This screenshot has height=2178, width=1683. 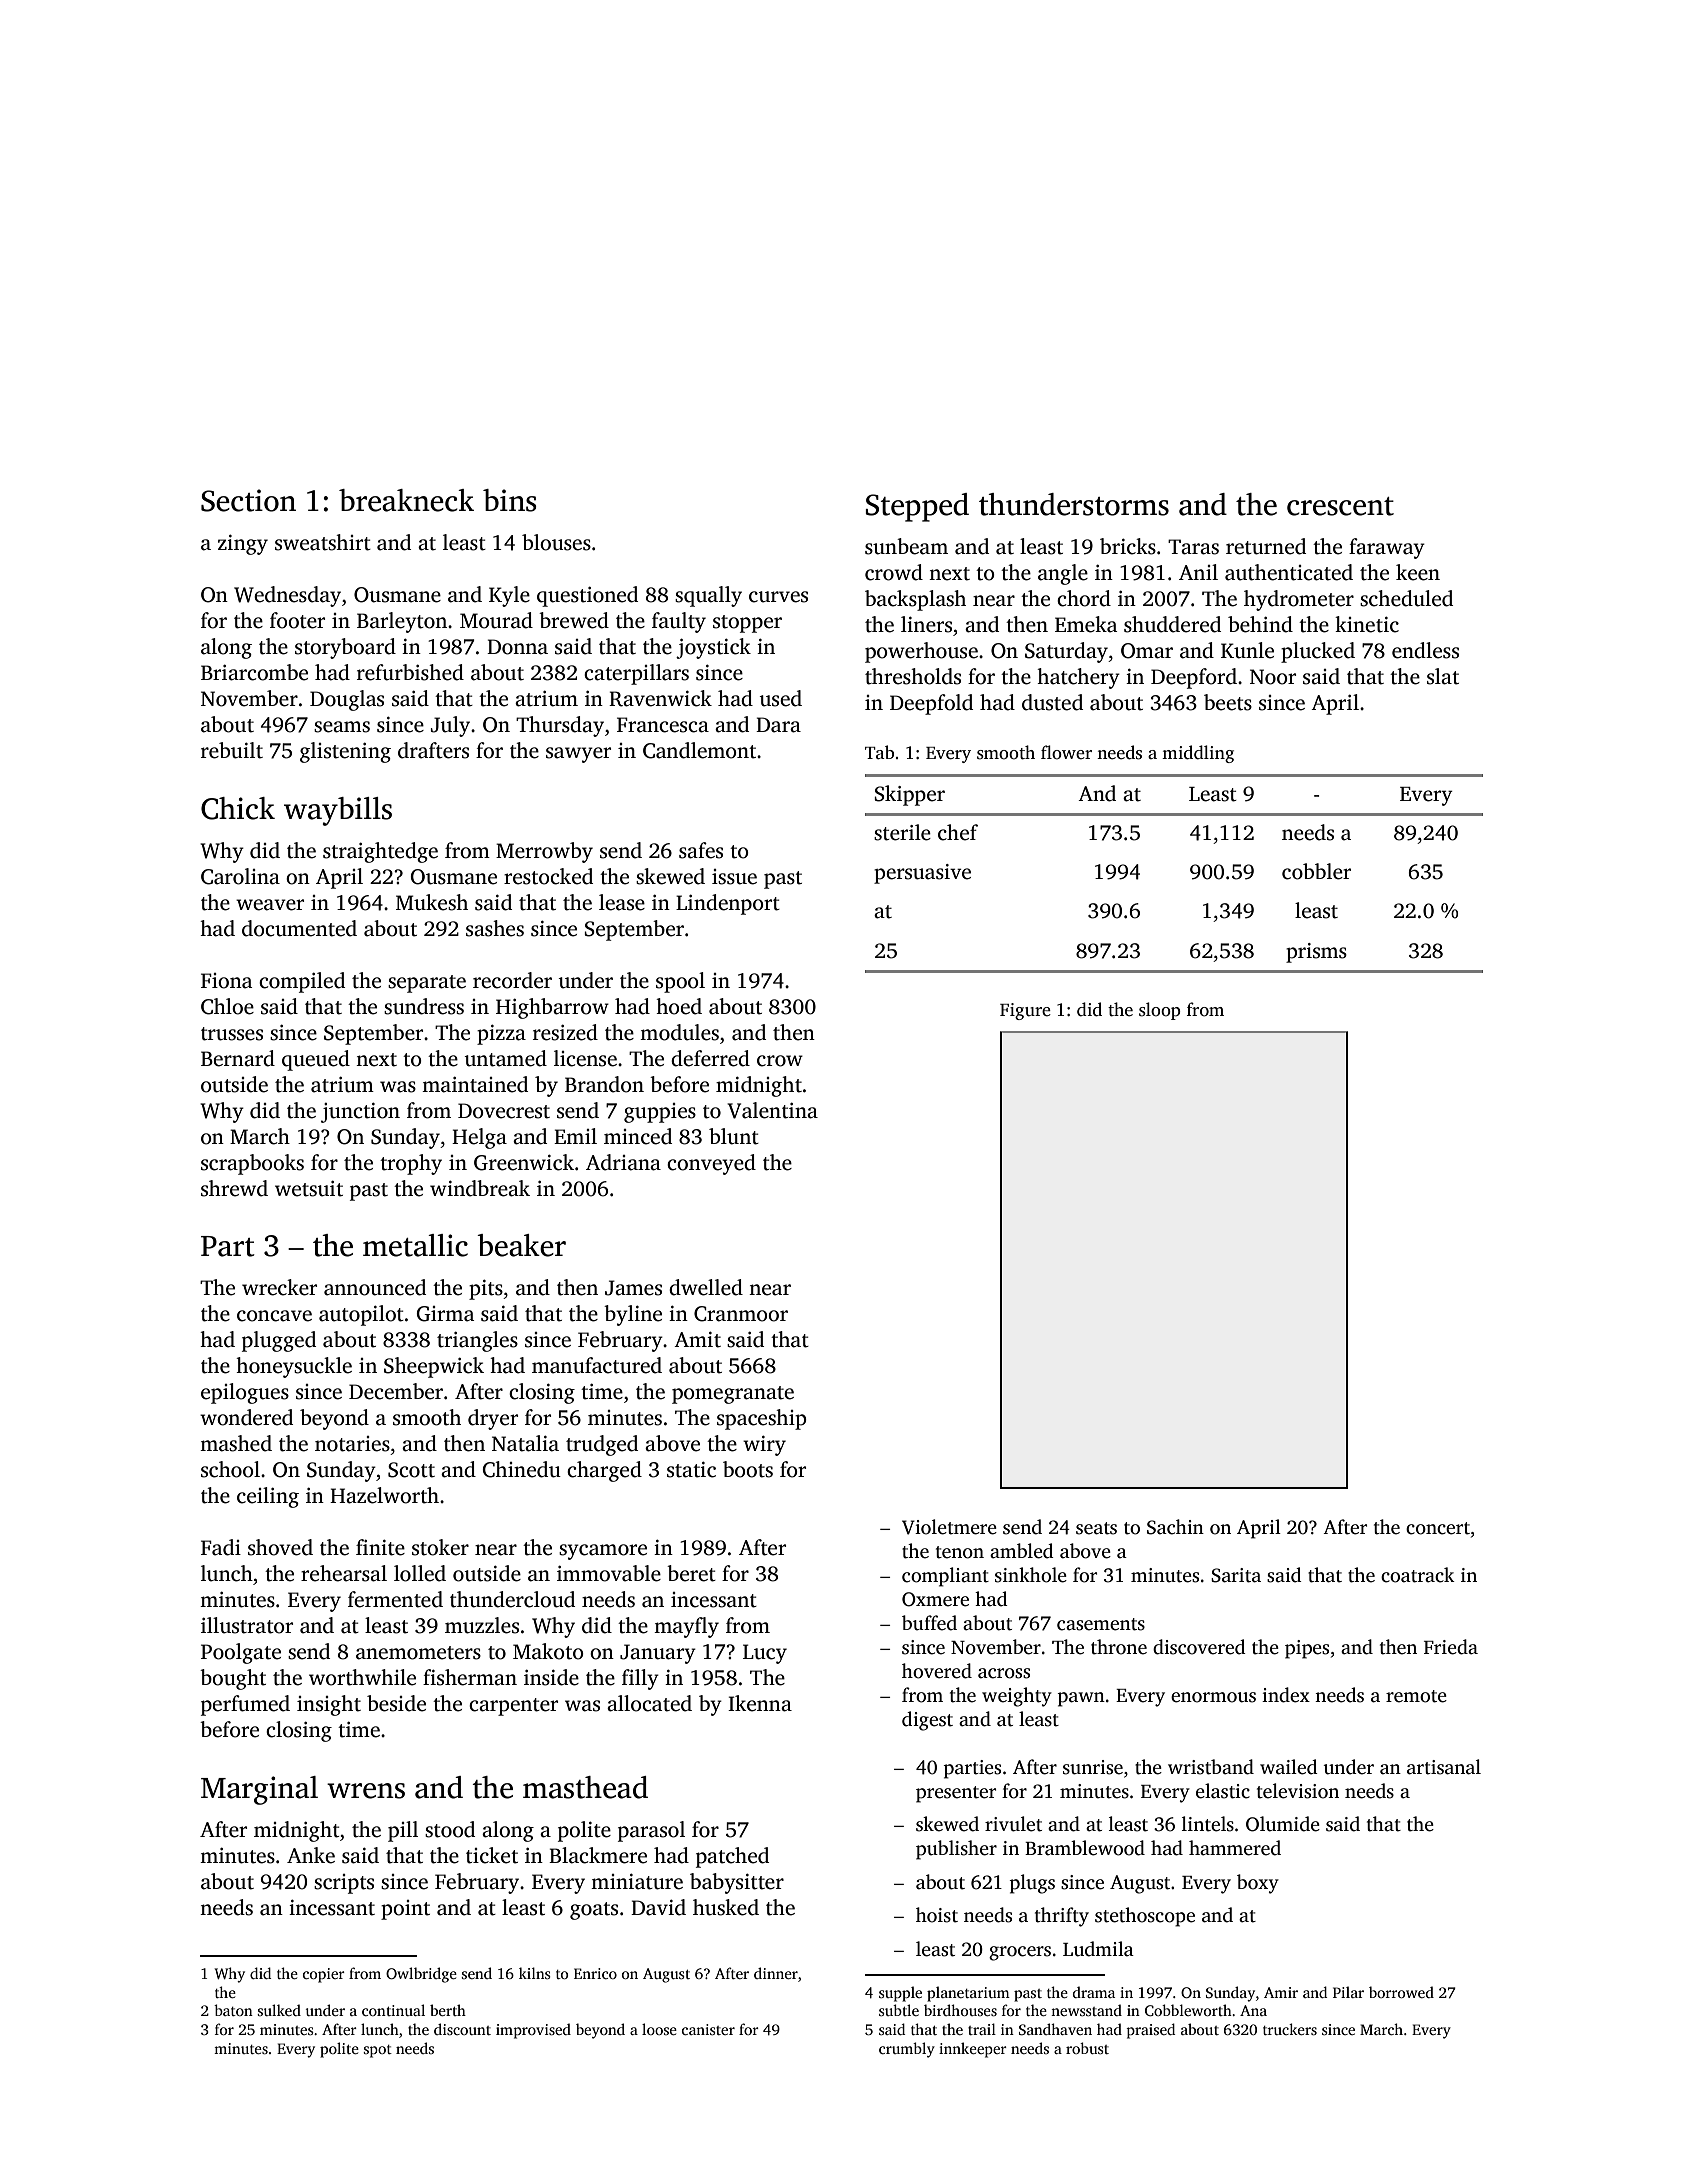 What do you see at coordinates (633, 1288) in the screenshot?
I see `James` at bounding box center [633, 1288].
